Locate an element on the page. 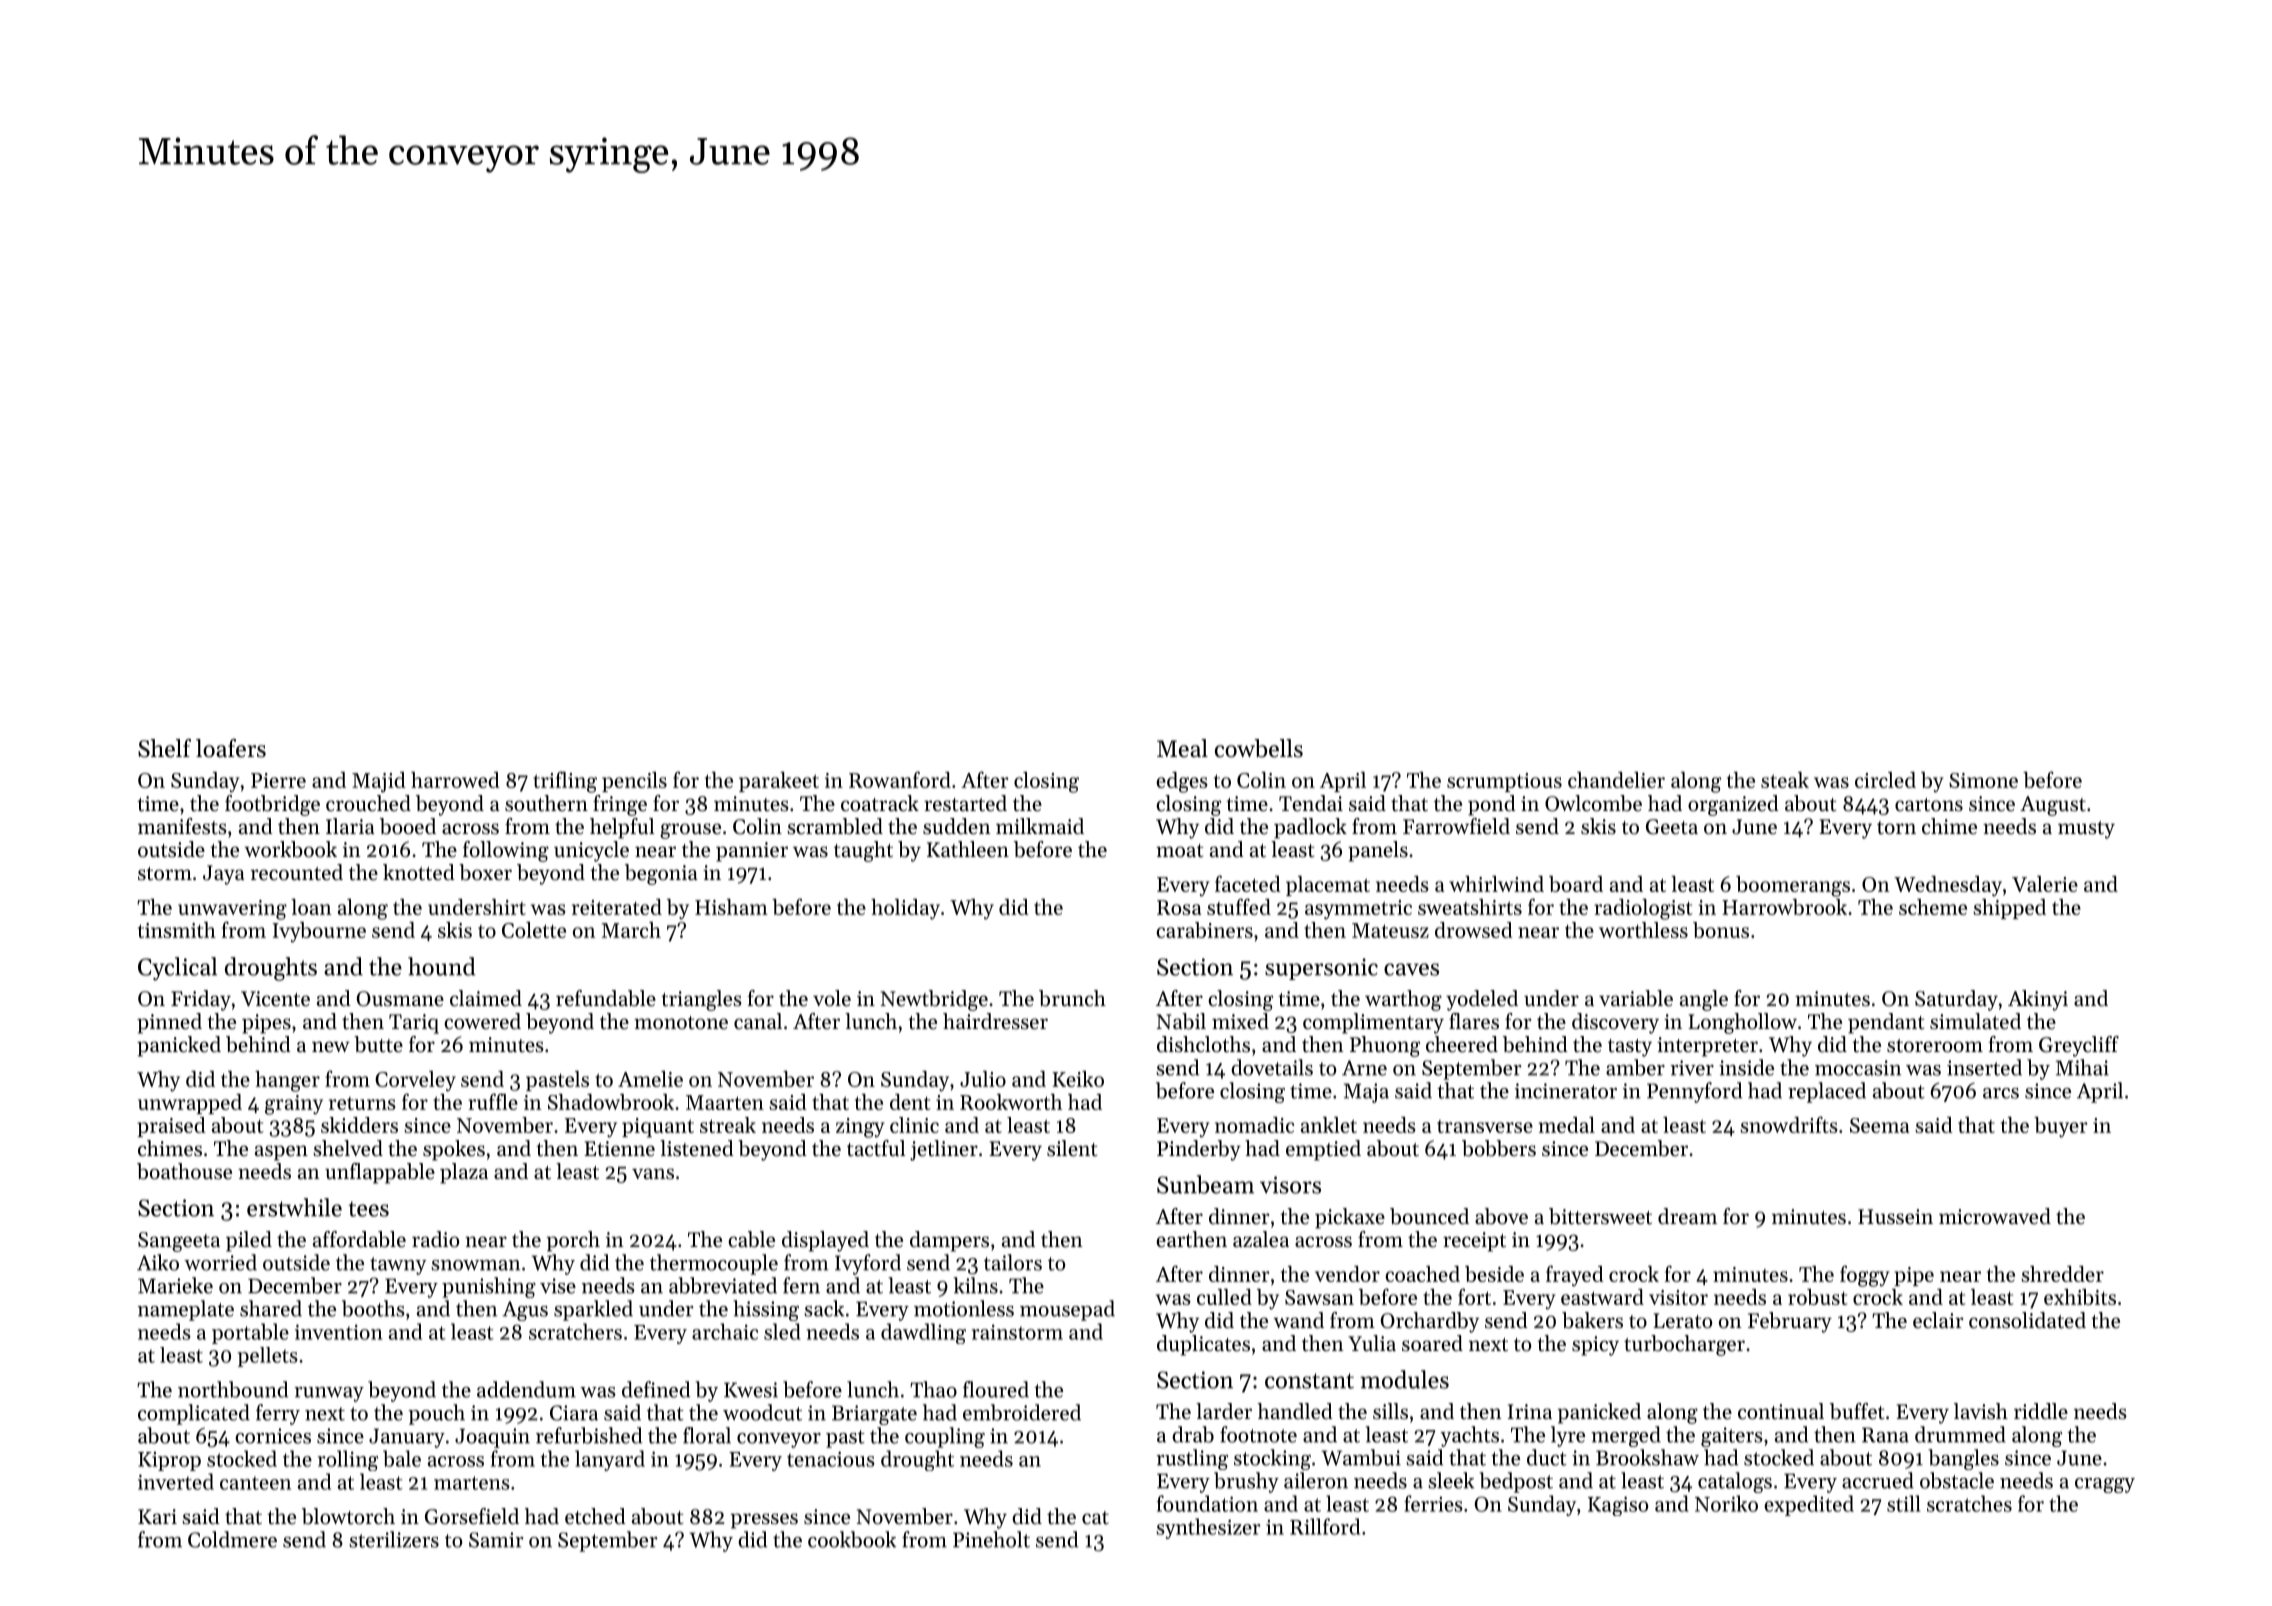 The width and height of the document is (2272, 1606). Valerie is located at coordinates (2045, 884).
